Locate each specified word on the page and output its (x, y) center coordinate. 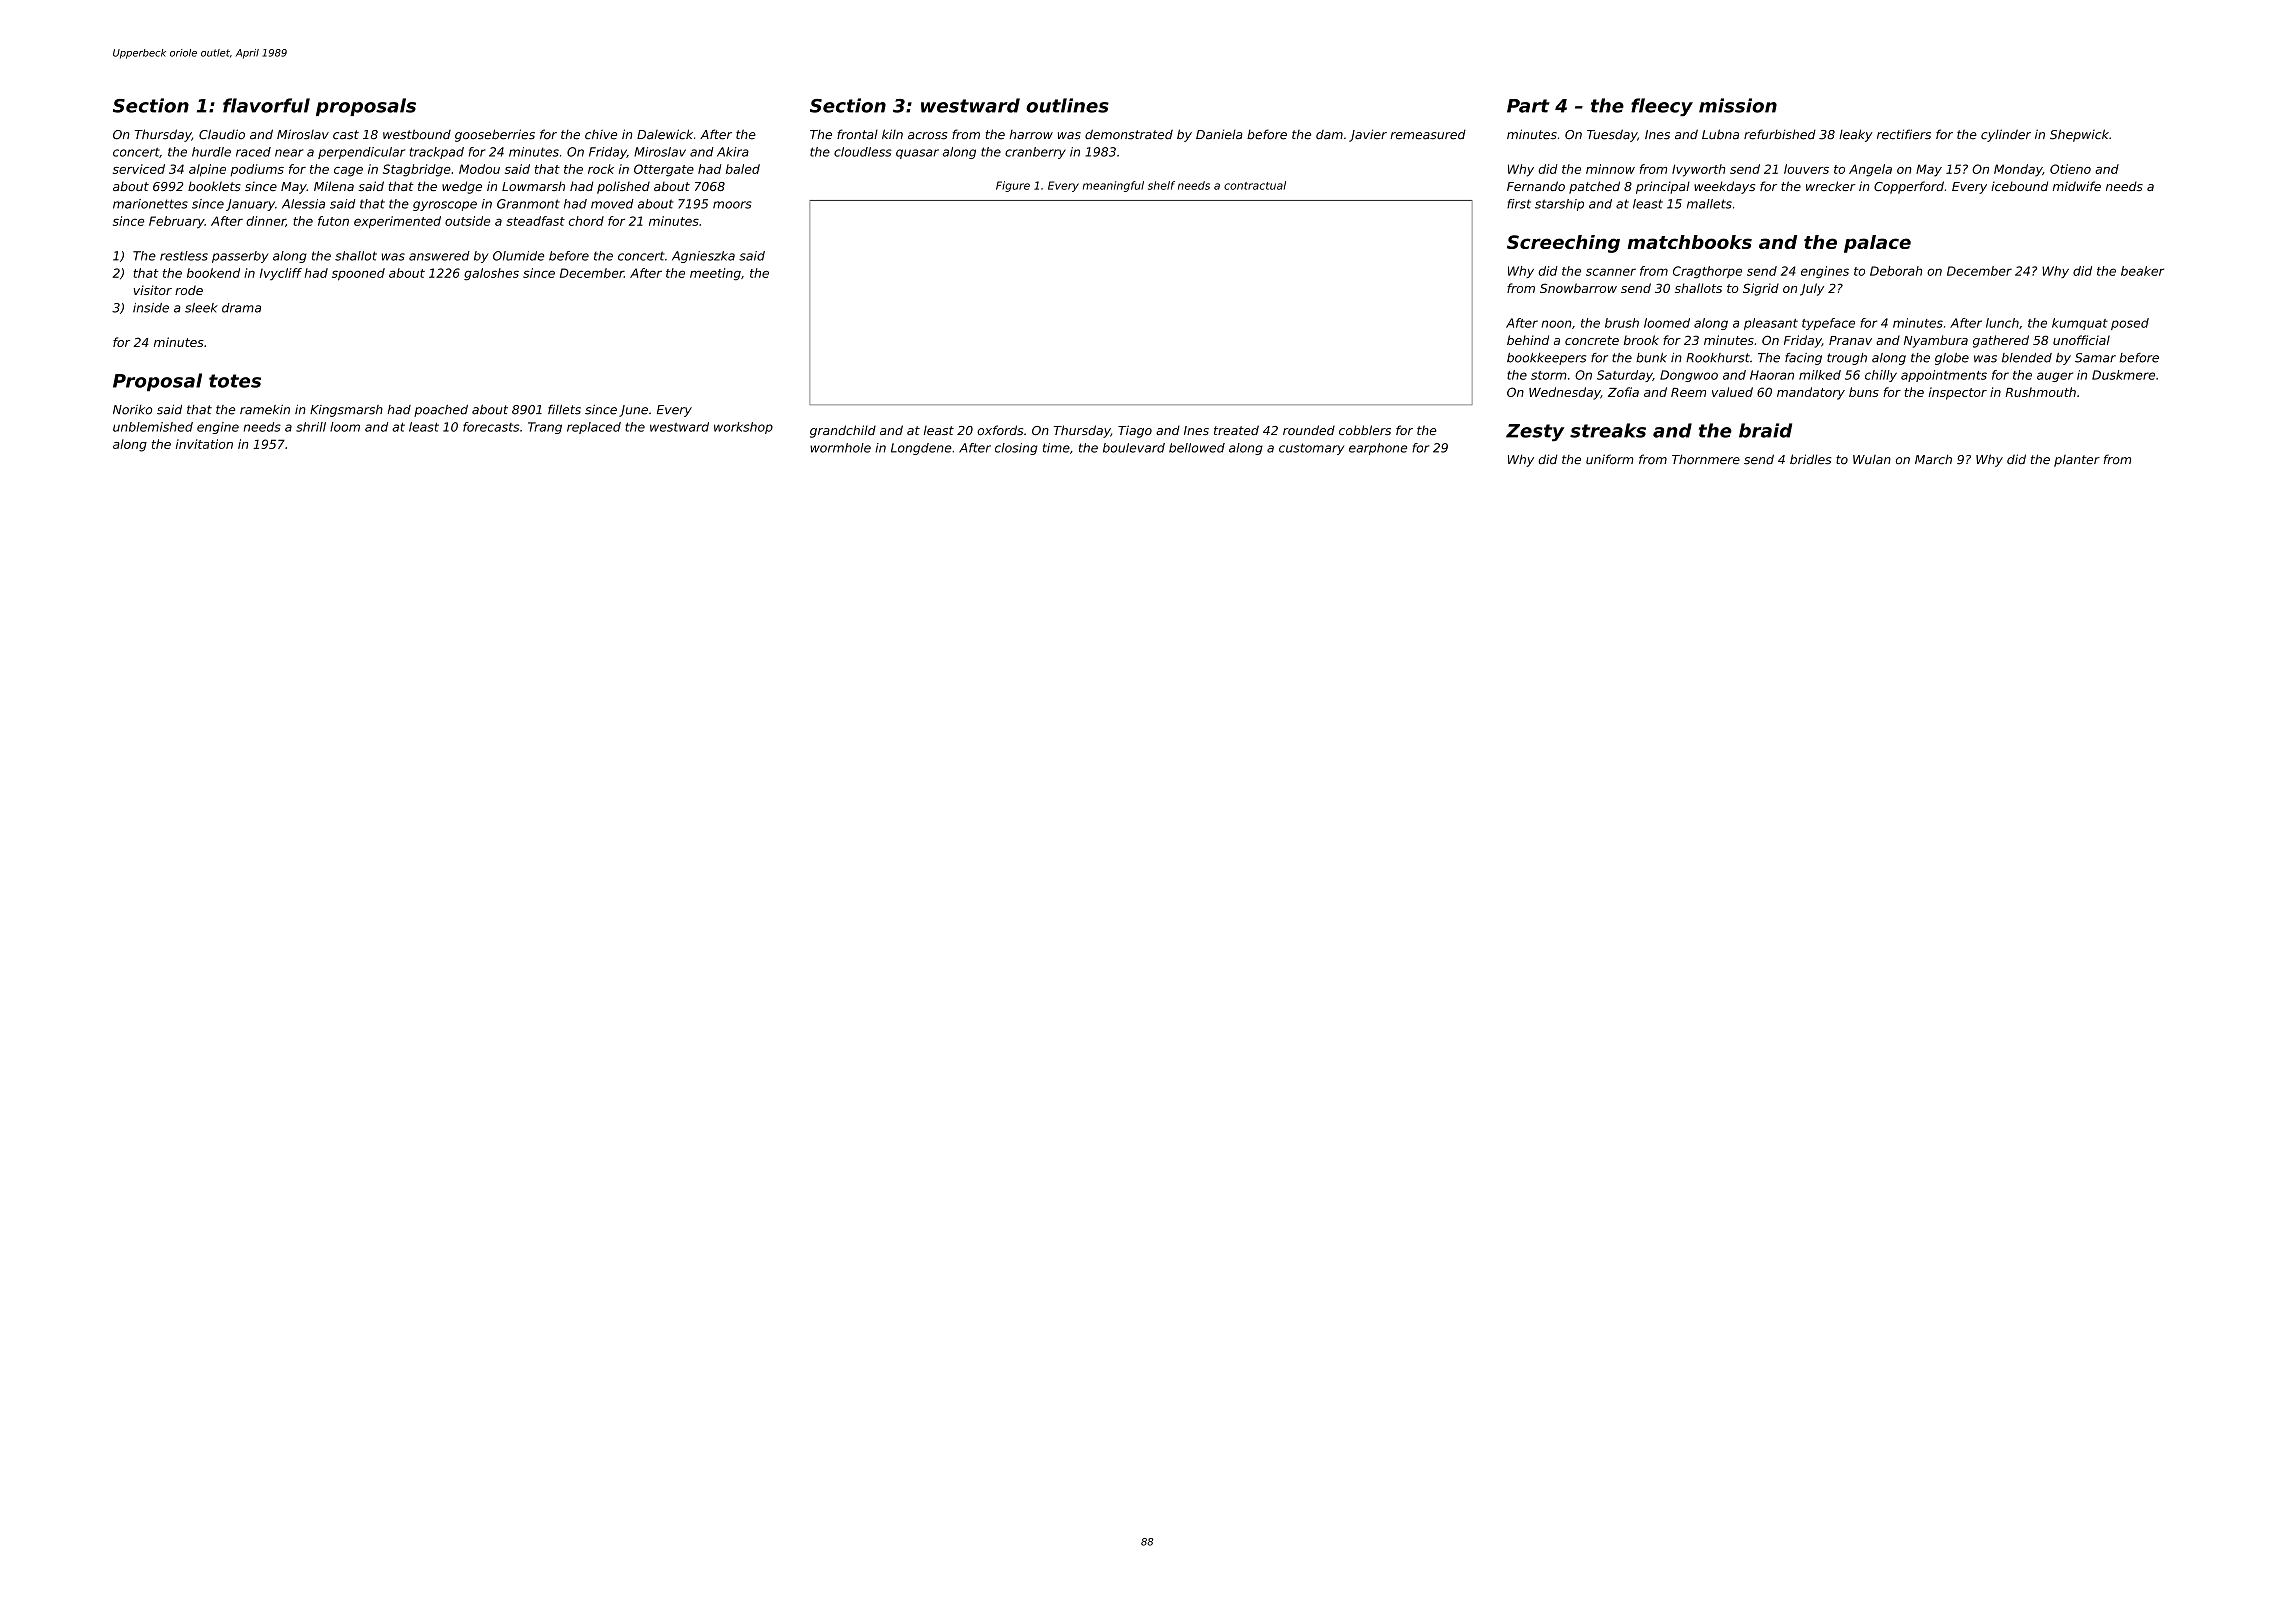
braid (1765, 430)
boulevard (1134, 448)
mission (1738, 105)
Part (1528, 106)
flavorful (266, 105)
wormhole (840, 448)
